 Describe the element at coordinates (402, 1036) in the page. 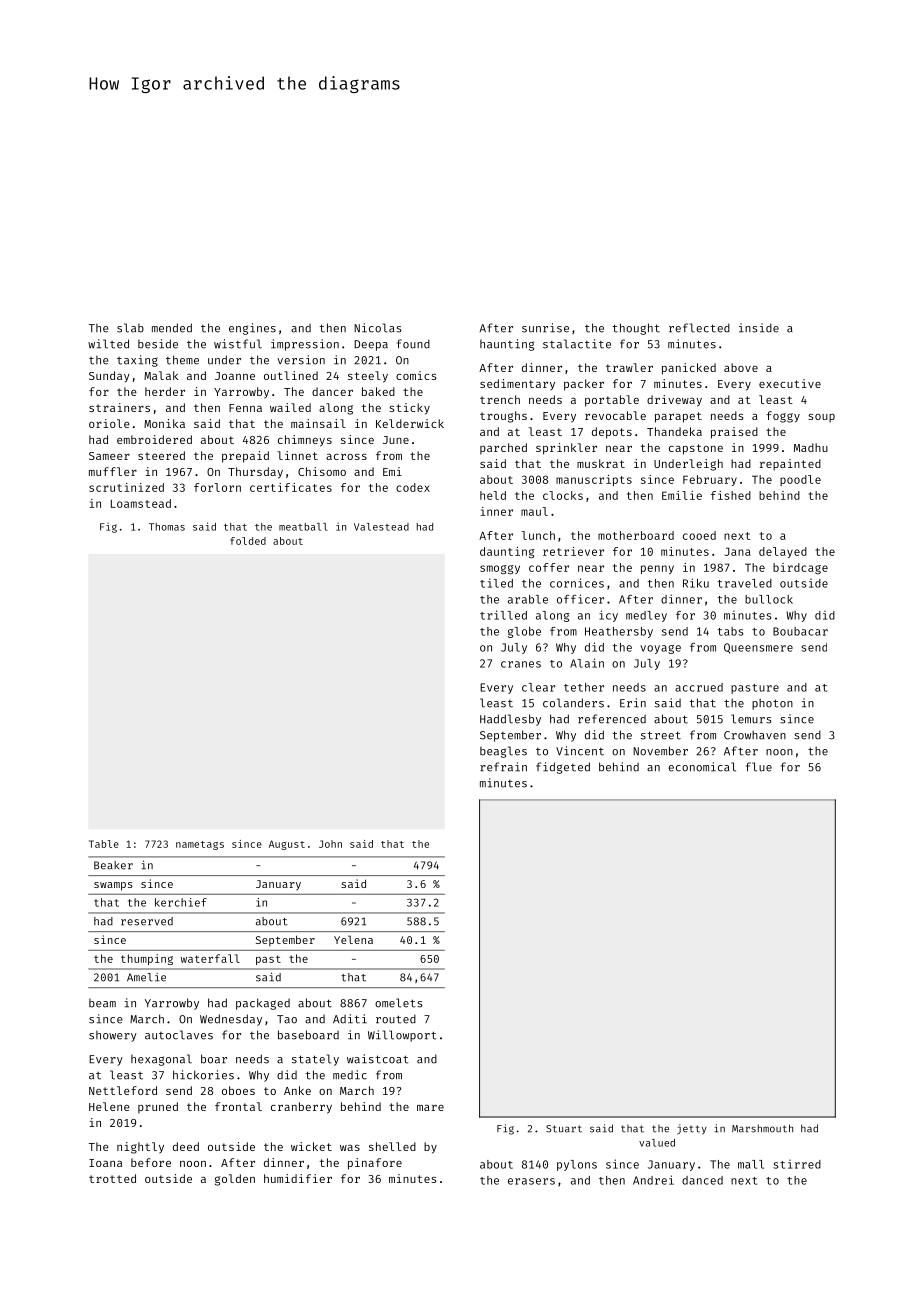

I see `Willowport` at that location.
